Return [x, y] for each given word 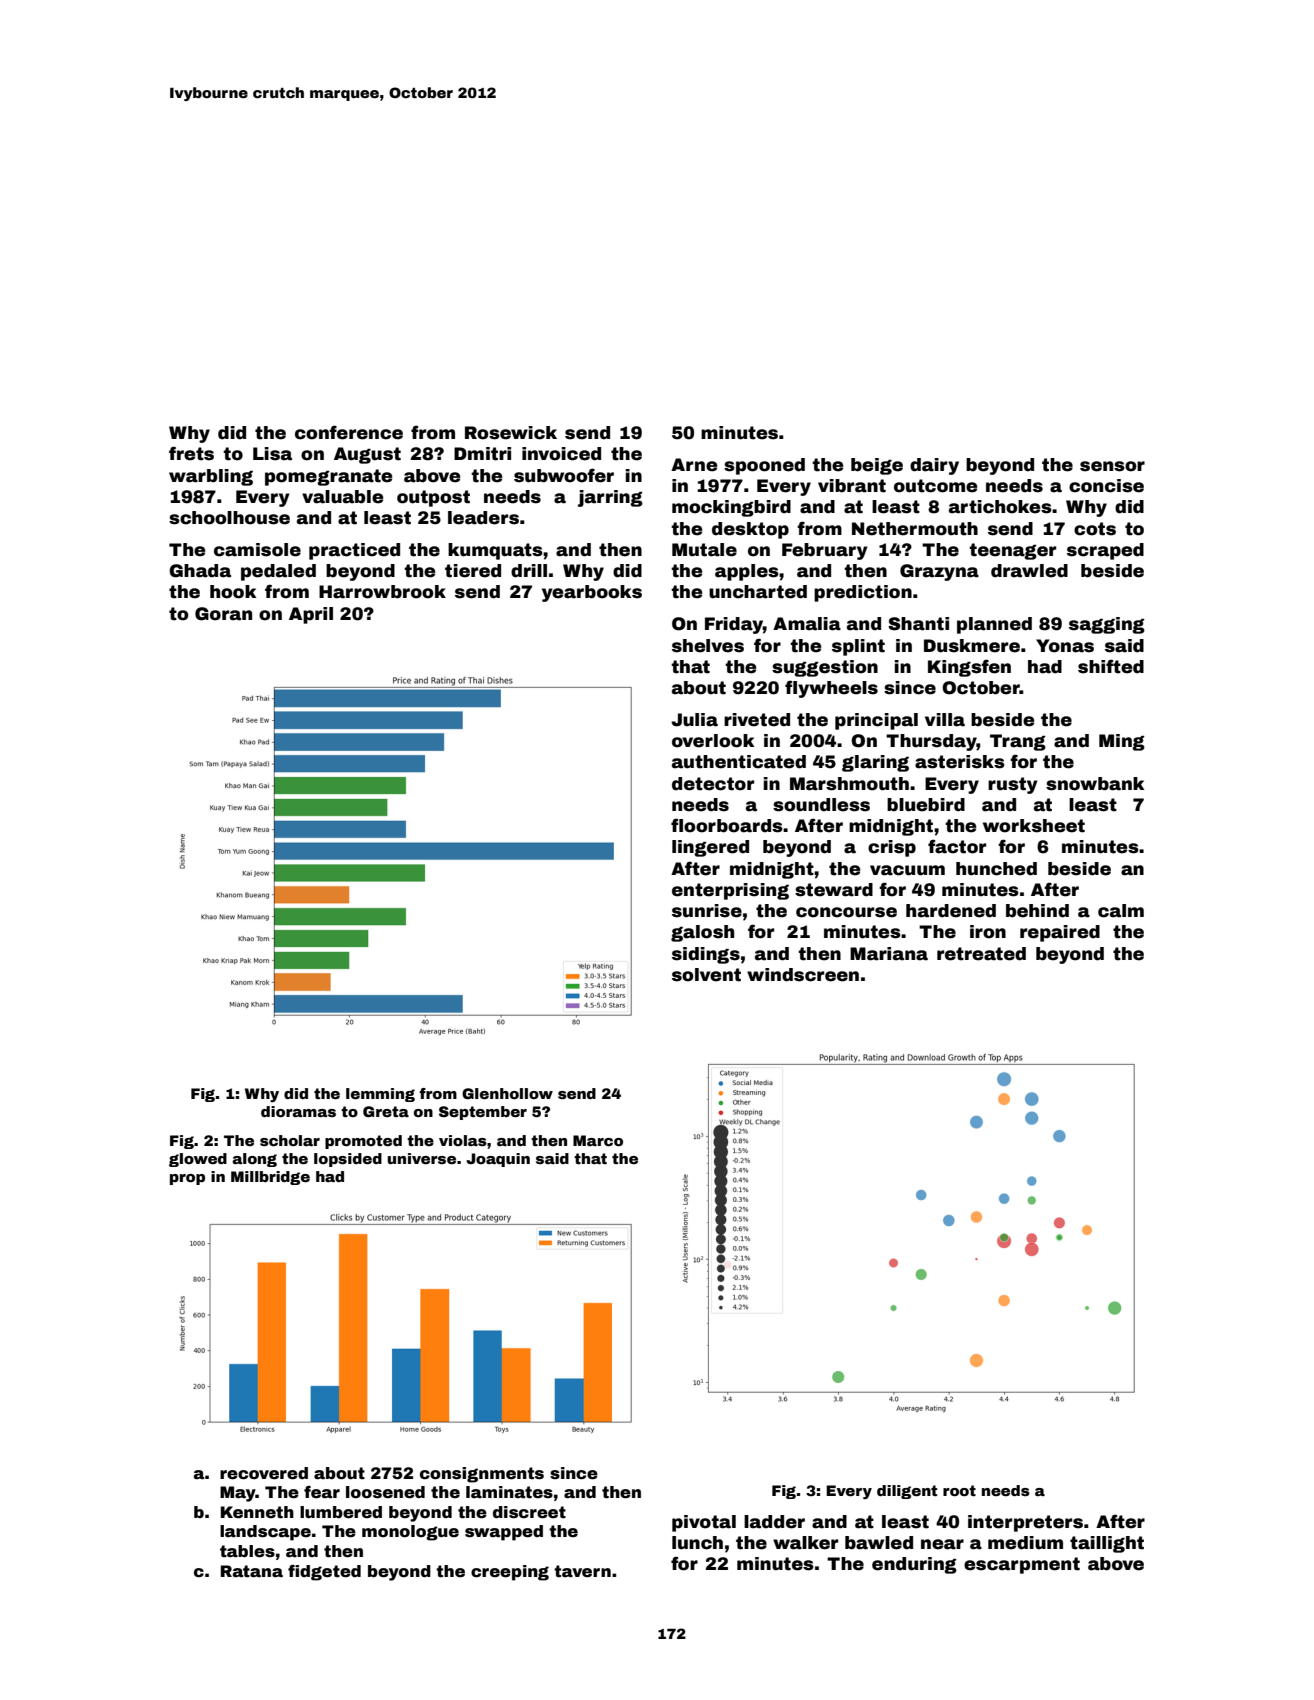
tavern [582, 1571]
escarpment [1022, 1565]
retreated [981, 954]
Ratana [252, 1571]
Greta [386, 1111]
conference [349, 432]
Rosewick [511, 433]
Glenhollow [507, 1093]
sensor [1112, 466]
